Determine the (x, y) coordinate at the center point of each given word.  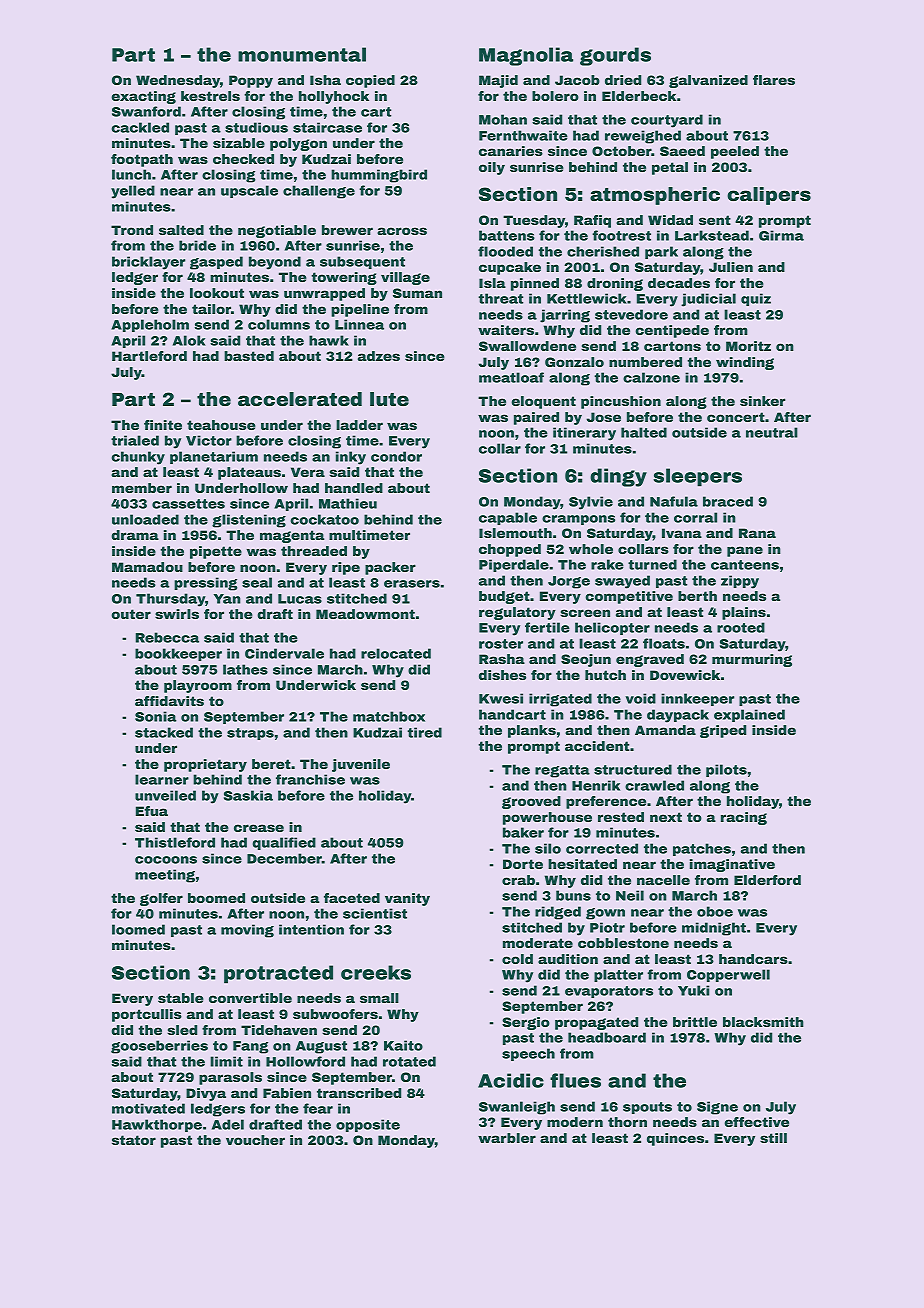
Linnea (359, 324)
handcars (753, 959)
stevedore (631, 314)
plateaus (249, 473)
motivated (148, 1108)
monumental (302, 54)
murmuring (752, 660)
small (379, 998)
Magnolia (526, 56)
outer (131, 614)
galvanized (708, 81)
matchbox (389, 716)
